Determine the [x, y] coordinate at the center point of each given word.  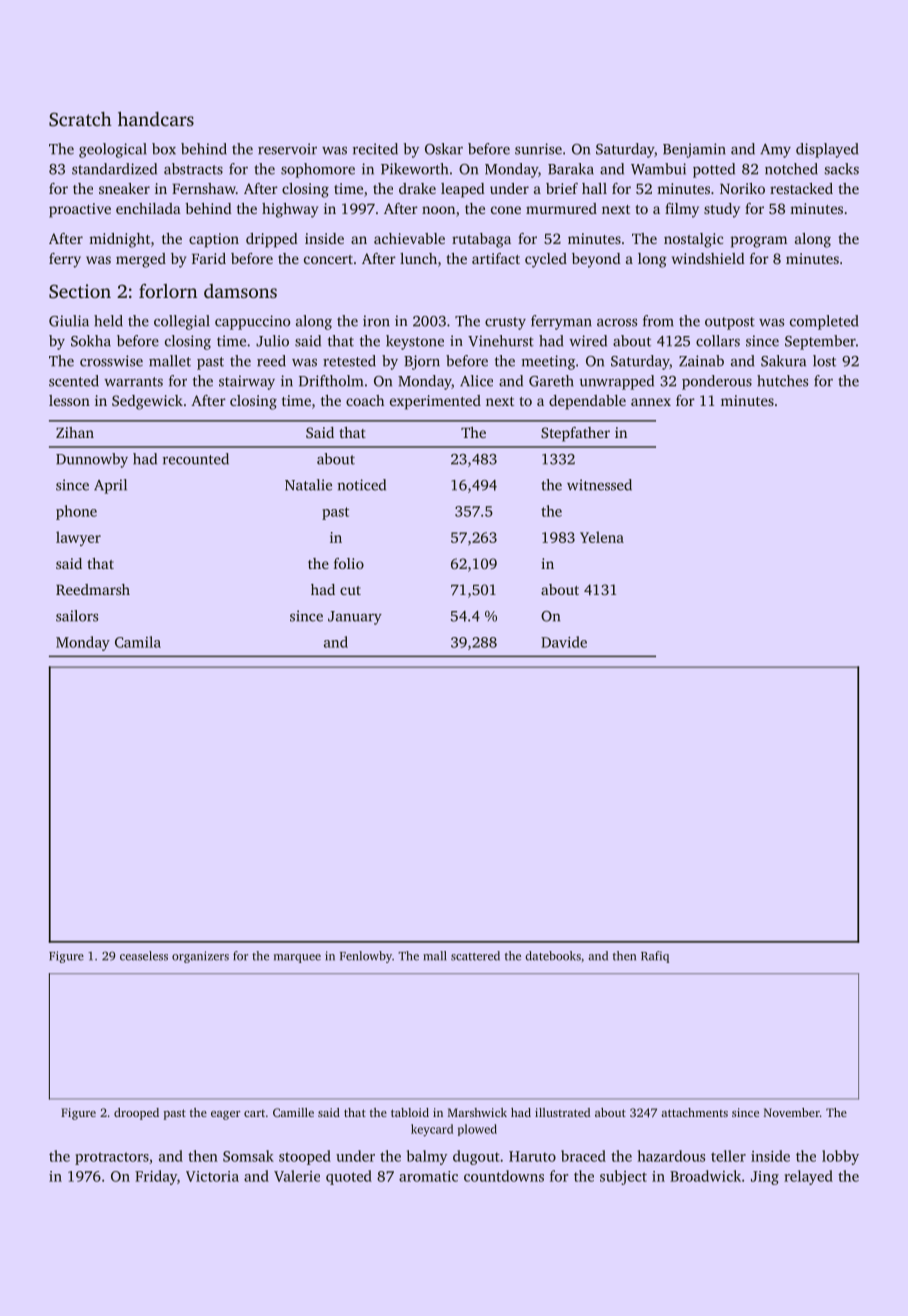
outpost [730, 323]
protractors [112, 1158]
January [355, 618]
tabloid [410, 1112]
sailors [77, 616]
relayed [808, 1177]
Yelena [602, 537]
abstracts [193, 169]
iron [376, 321]
